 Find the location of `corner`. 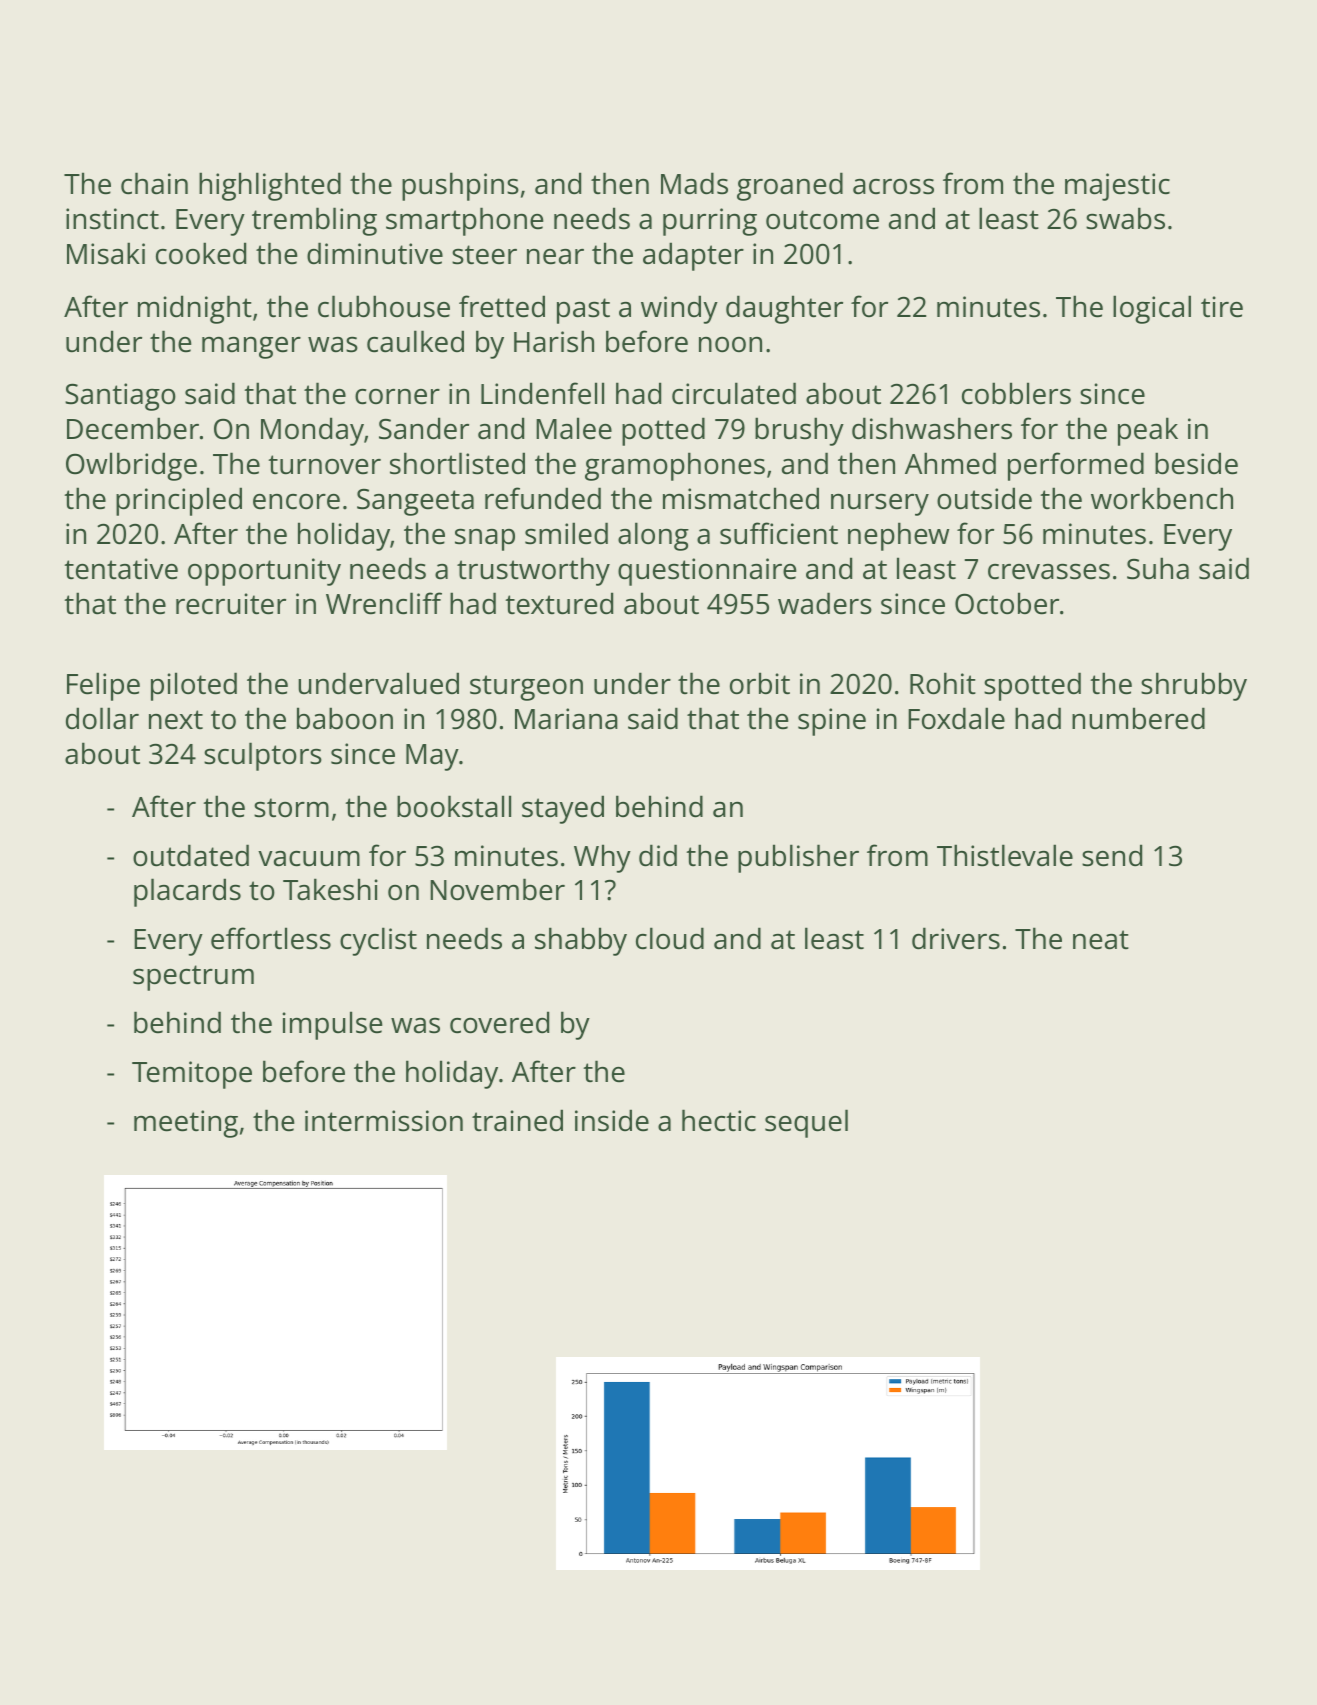

corner is located at coordinates (397, 397).
